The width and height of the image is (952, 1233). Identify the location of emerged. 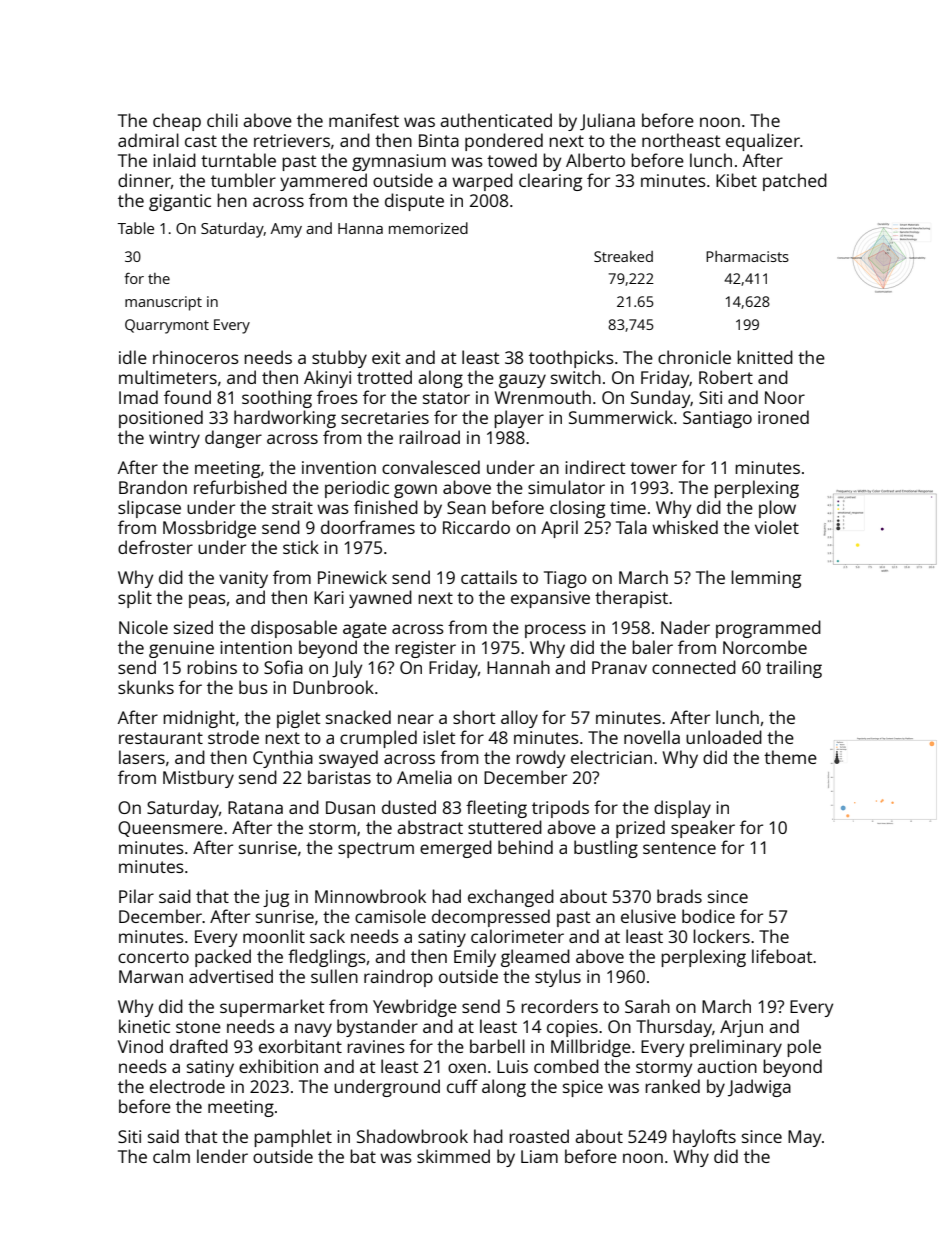
(456, 849).
